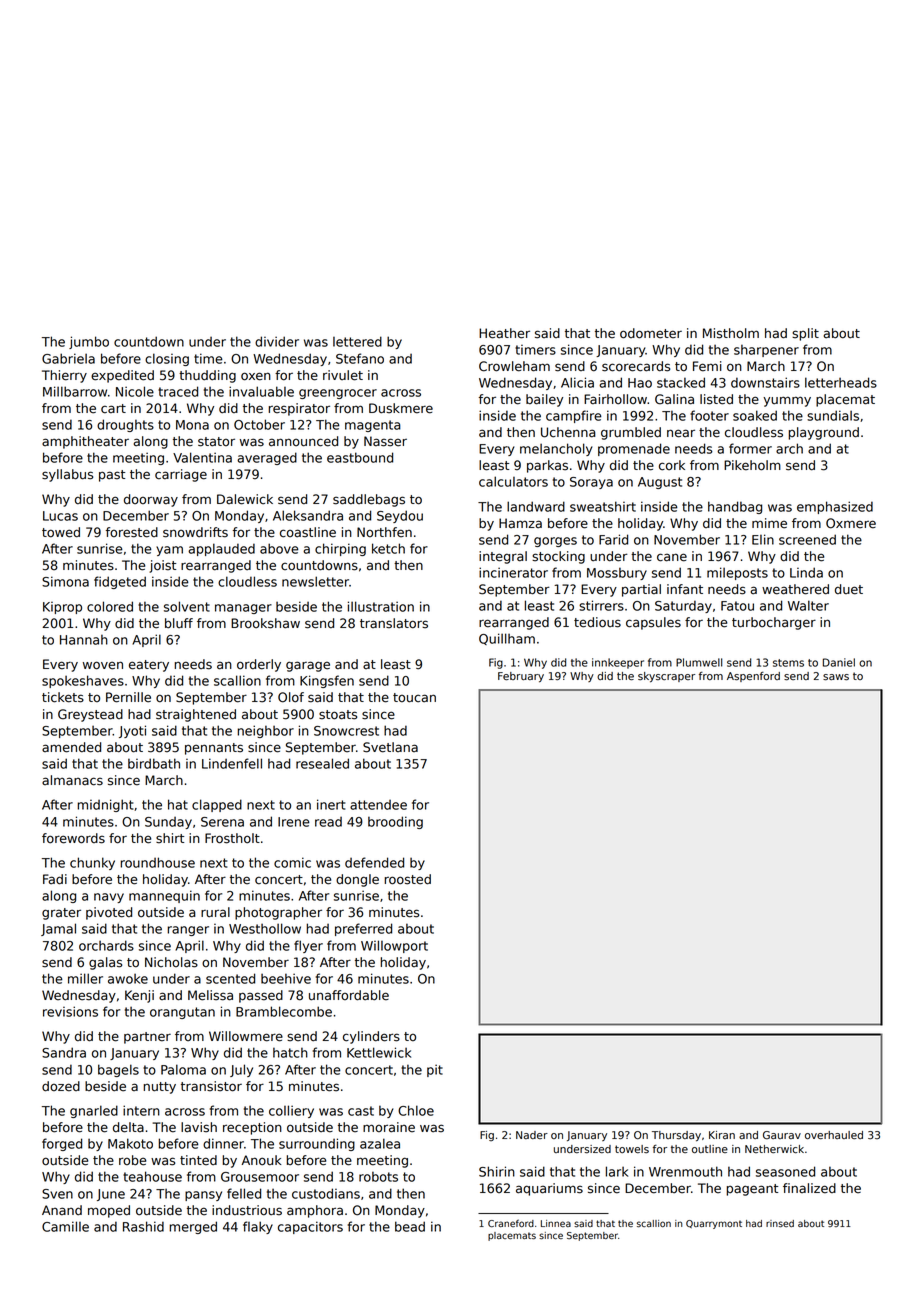  What do you see at coordinates (839, 662) in the image?
I see `Daniel` at bounding box center [839, 662].
